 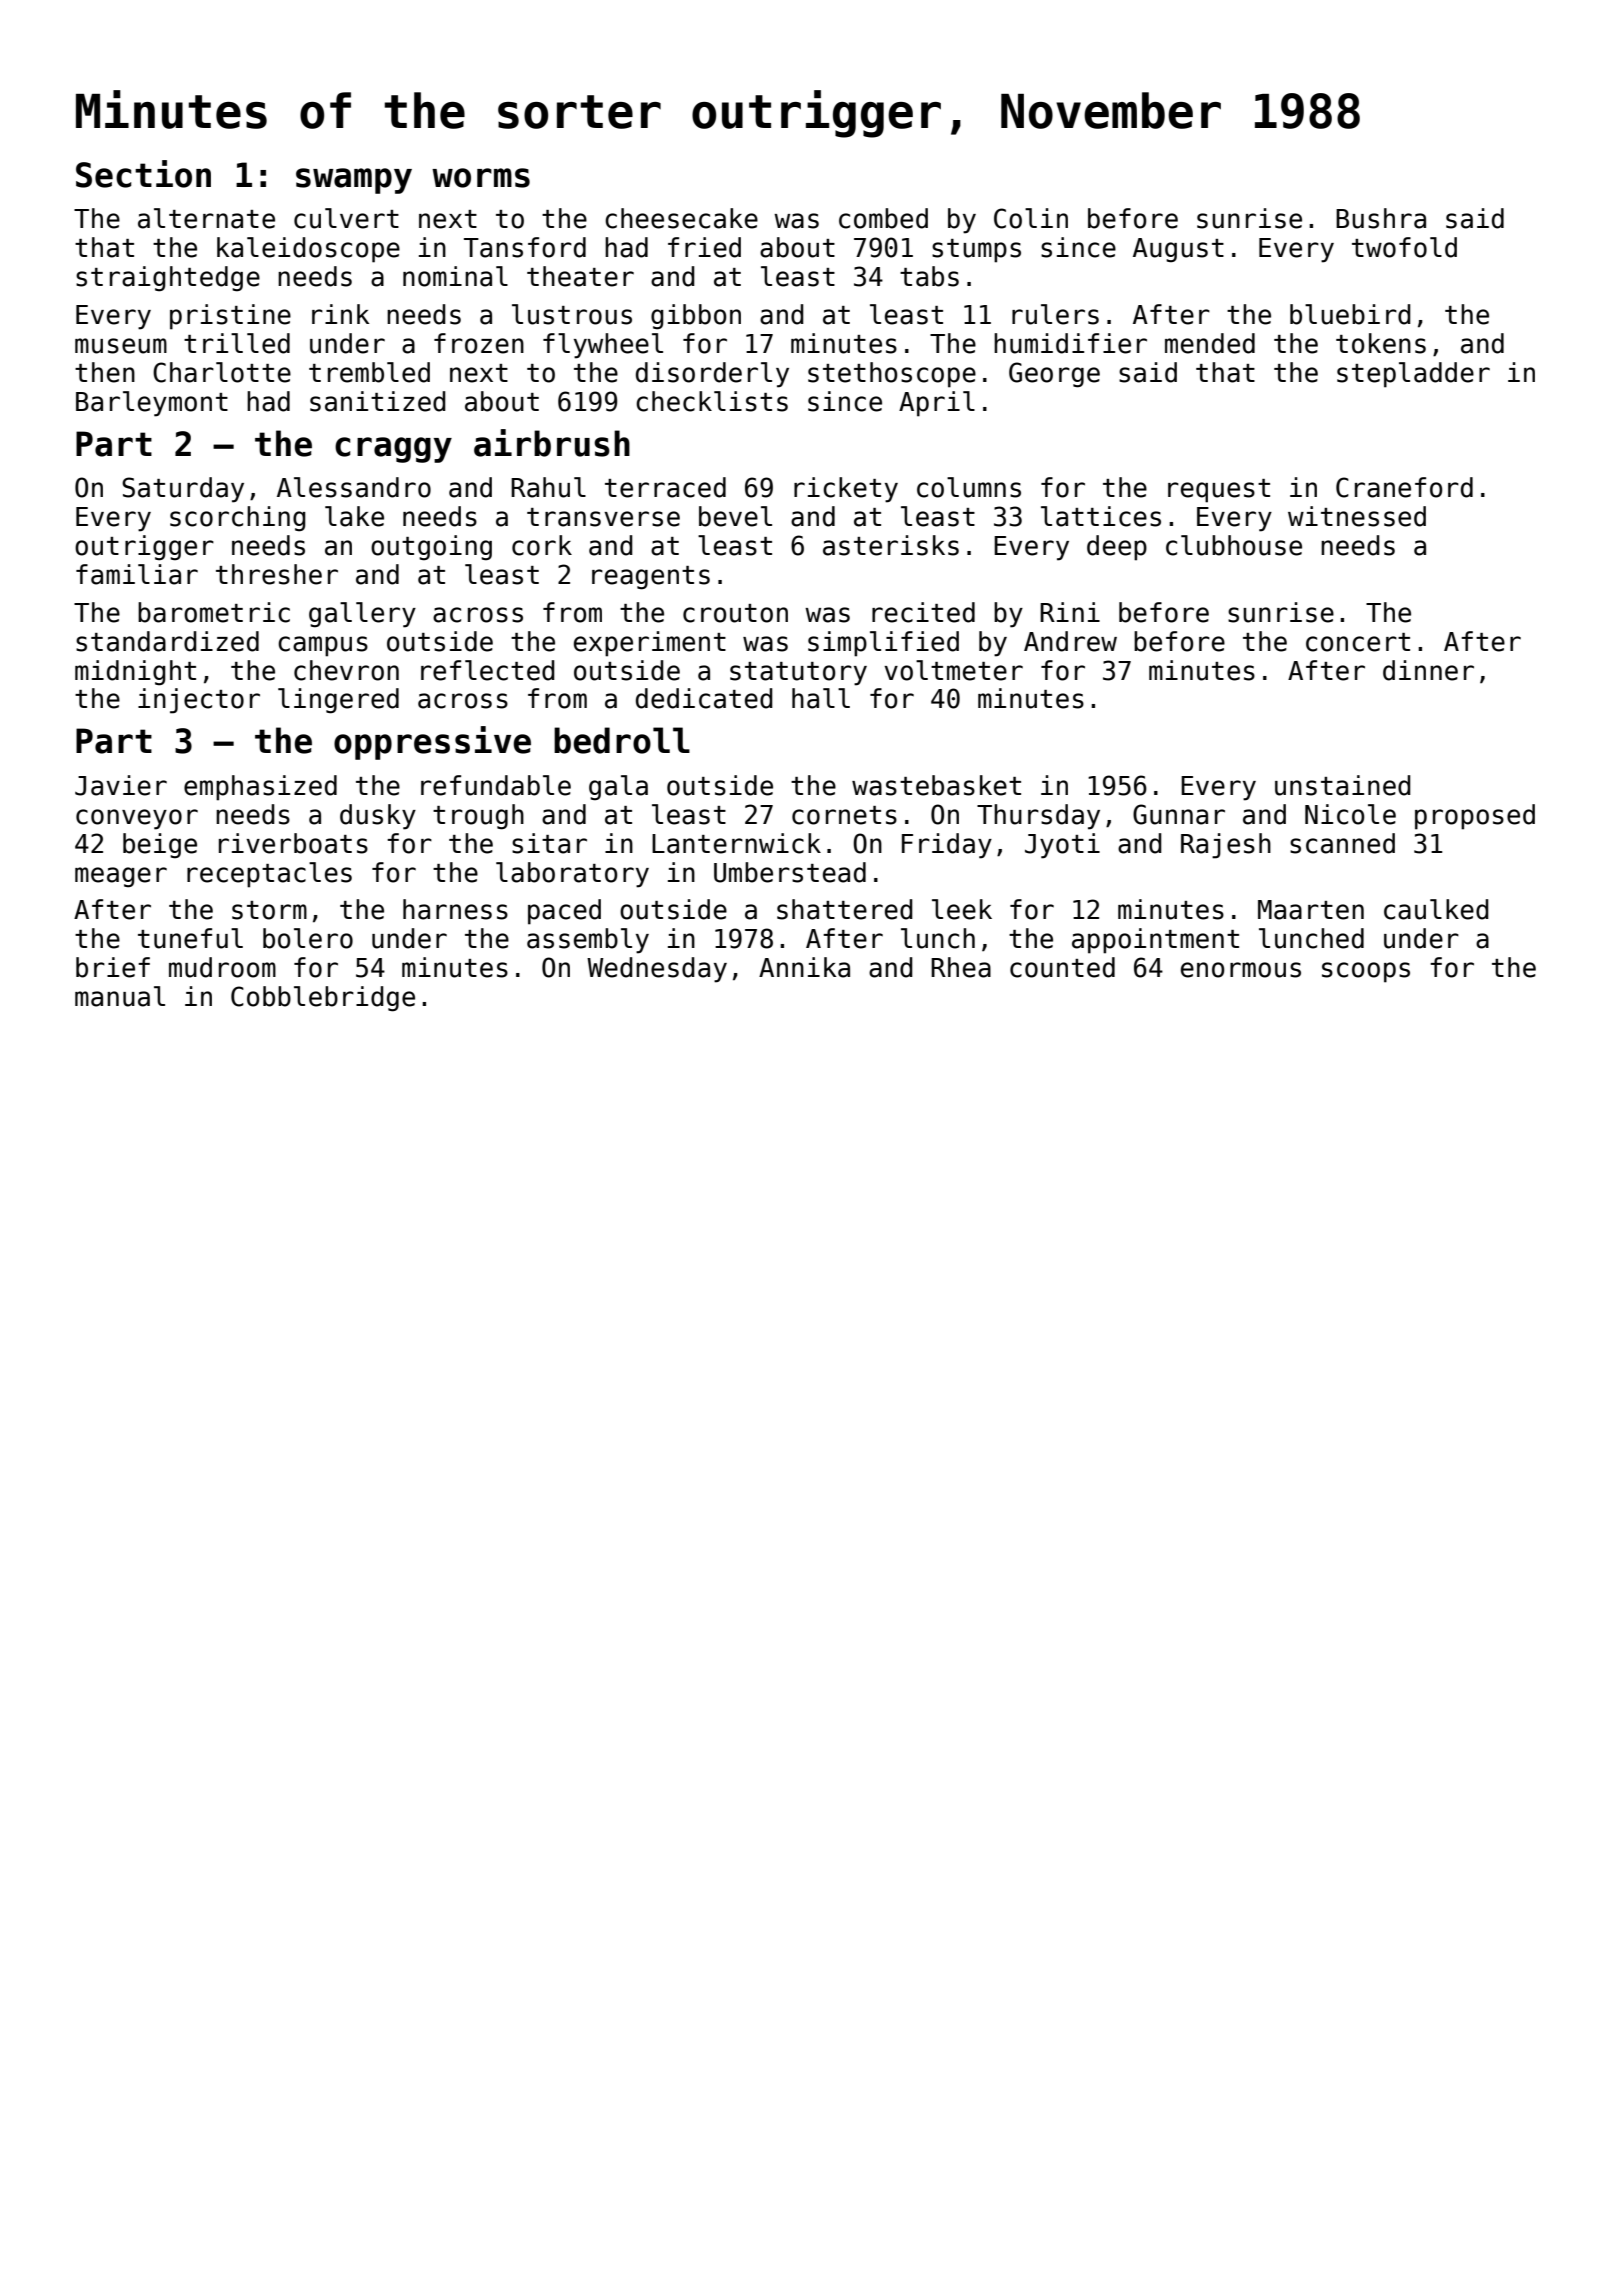 I want to click on concert, so click(x=1358, y=642).
